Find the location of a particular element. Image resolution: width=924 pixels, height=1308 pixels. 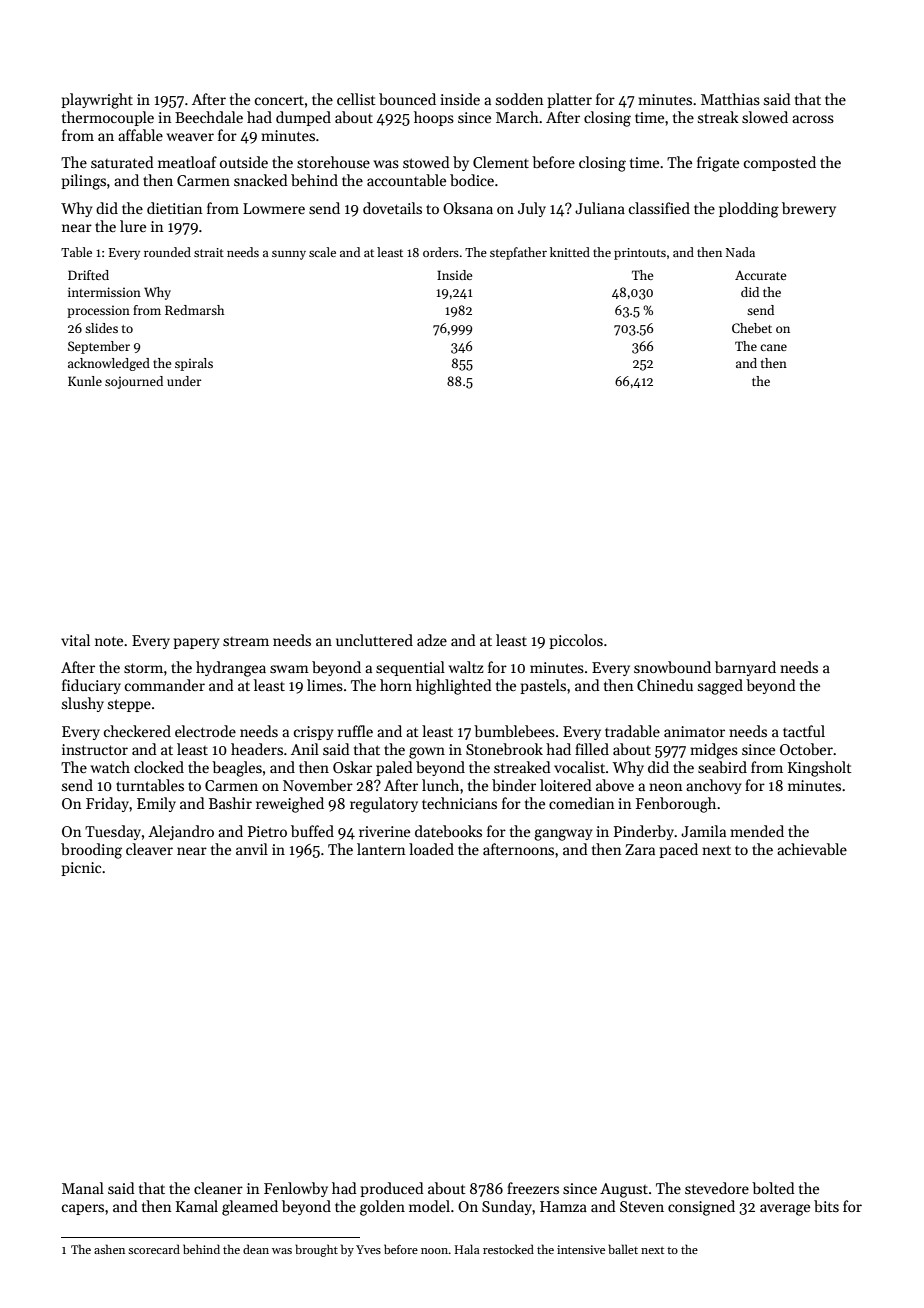

scorecard is located at coordinates (154, 1249).
